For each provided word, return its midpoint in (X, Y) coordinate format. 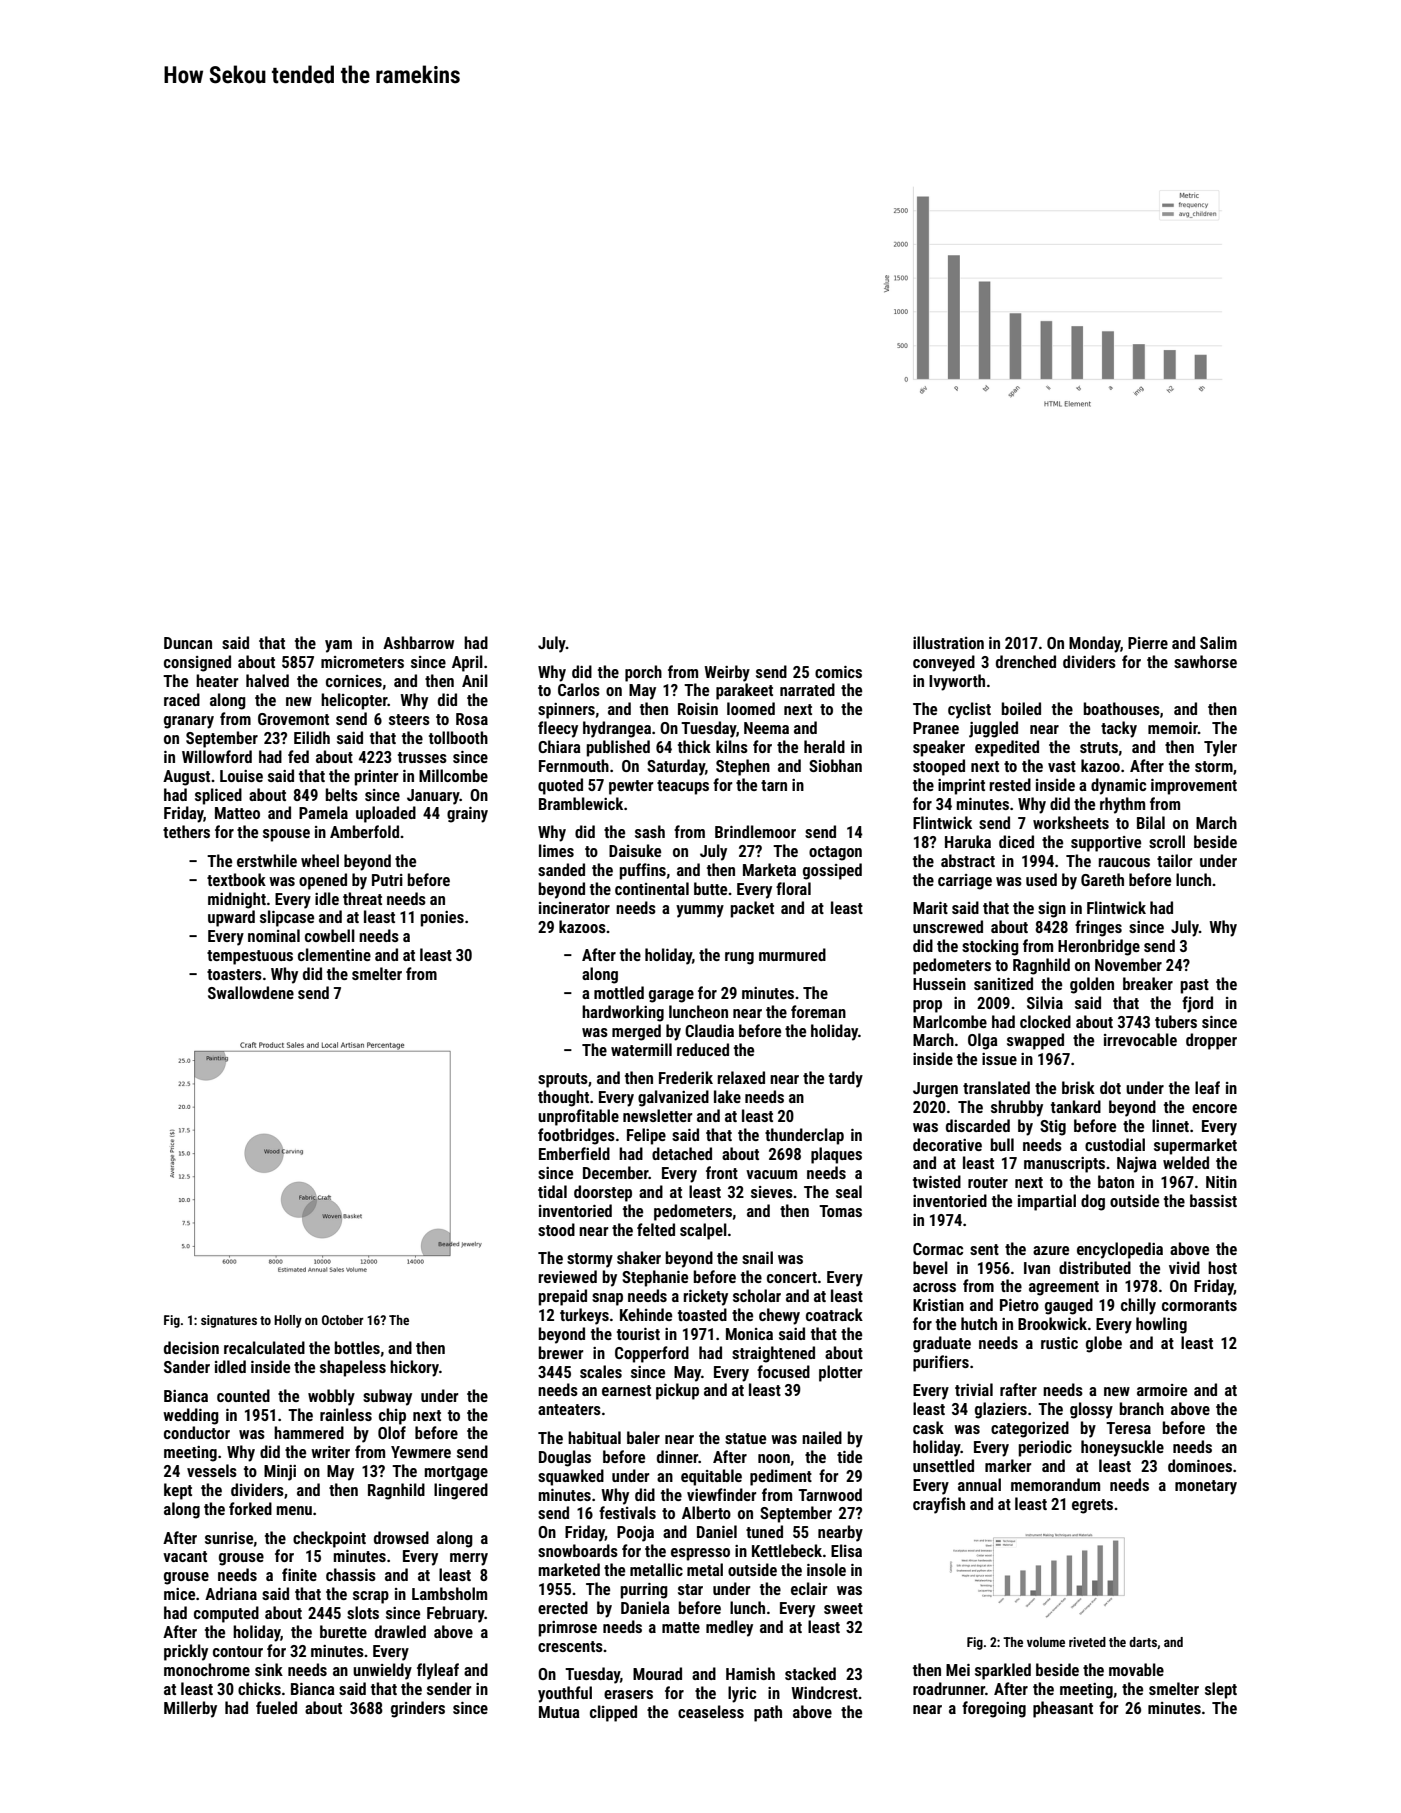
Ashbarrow (418, 642)
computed (226, 1614)
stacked (810, 1673)
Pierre (1148, 643)
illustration (948, 642)
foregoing (994, 1709)
